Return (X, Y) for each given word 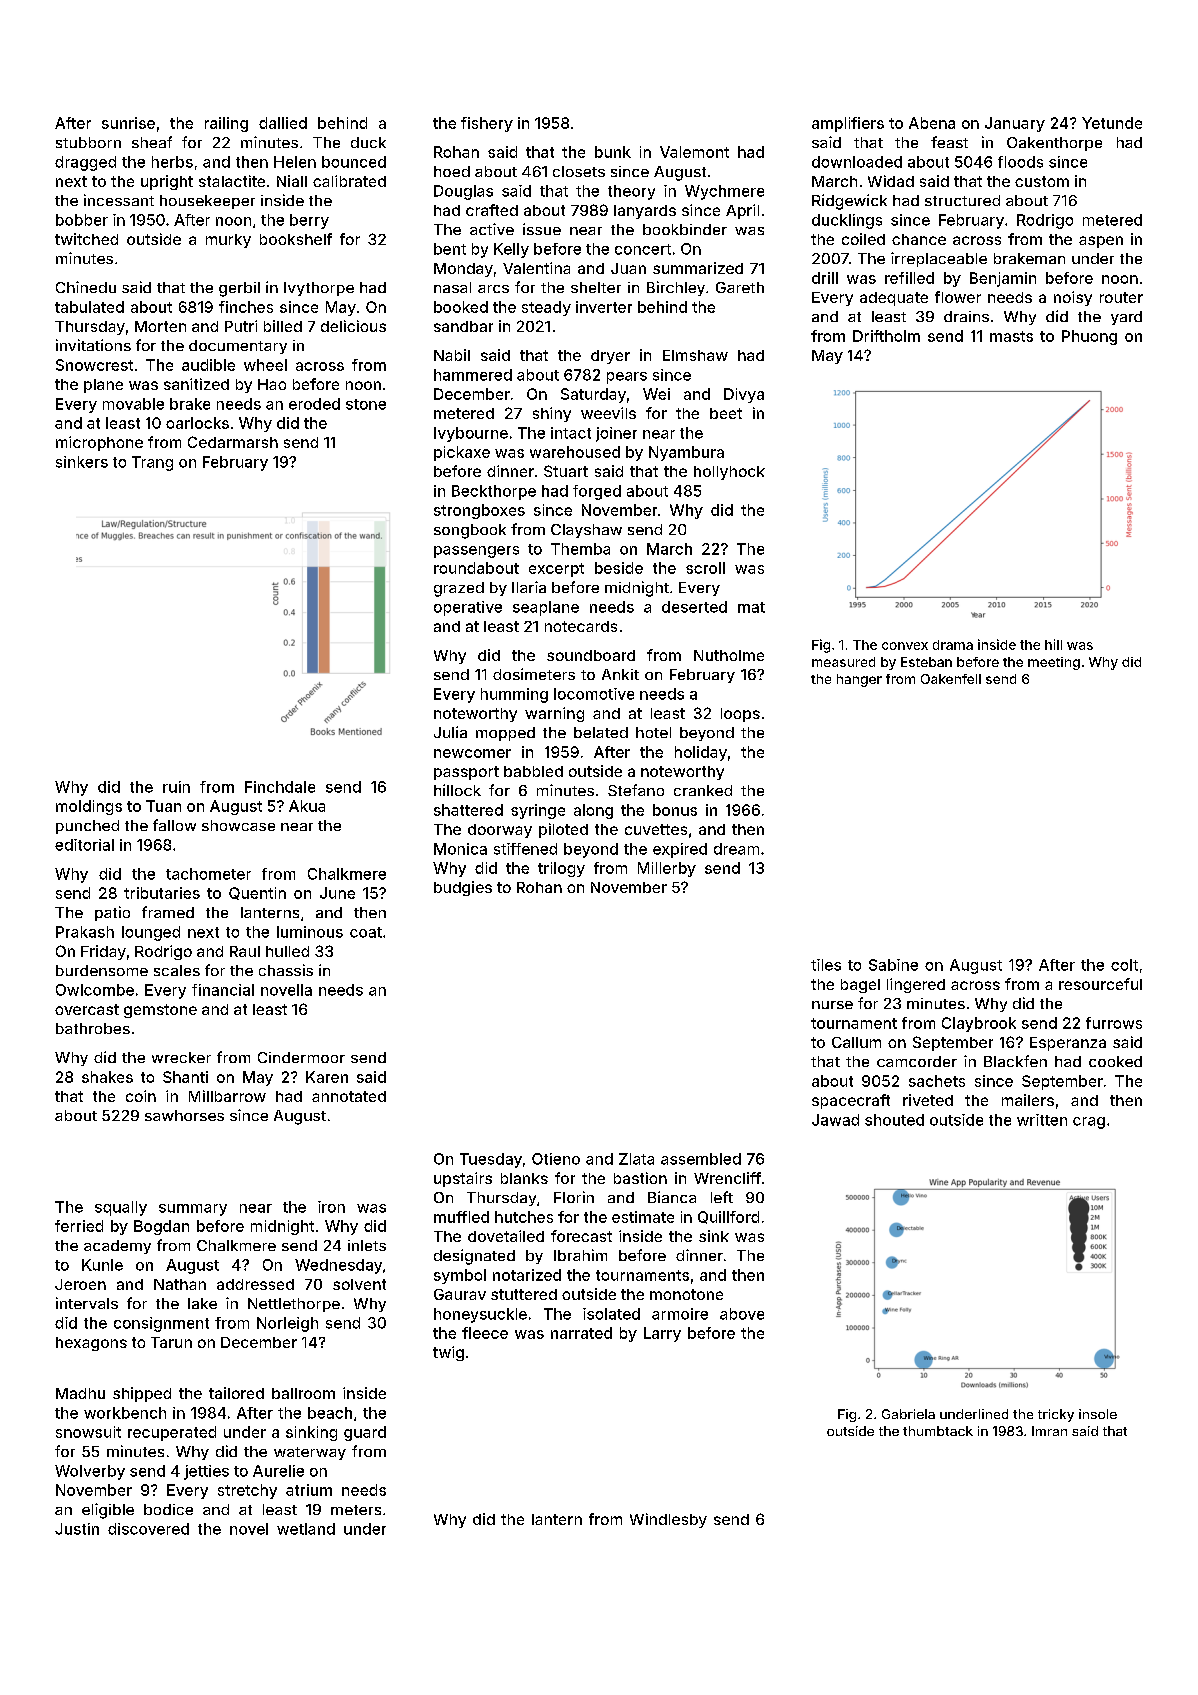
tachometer (208, 874)
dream (736, 849)
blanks (524, 1178)
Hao (272, 384)
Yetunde (1112, 123)
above (742, 1314)
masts (1011, 336)
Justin (77, 1529)
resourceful (1100, 984)
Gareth (740, 287)
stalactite (232, 181)
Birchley (676, 288)
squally (121, 1208)
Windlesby (668, 1520)
